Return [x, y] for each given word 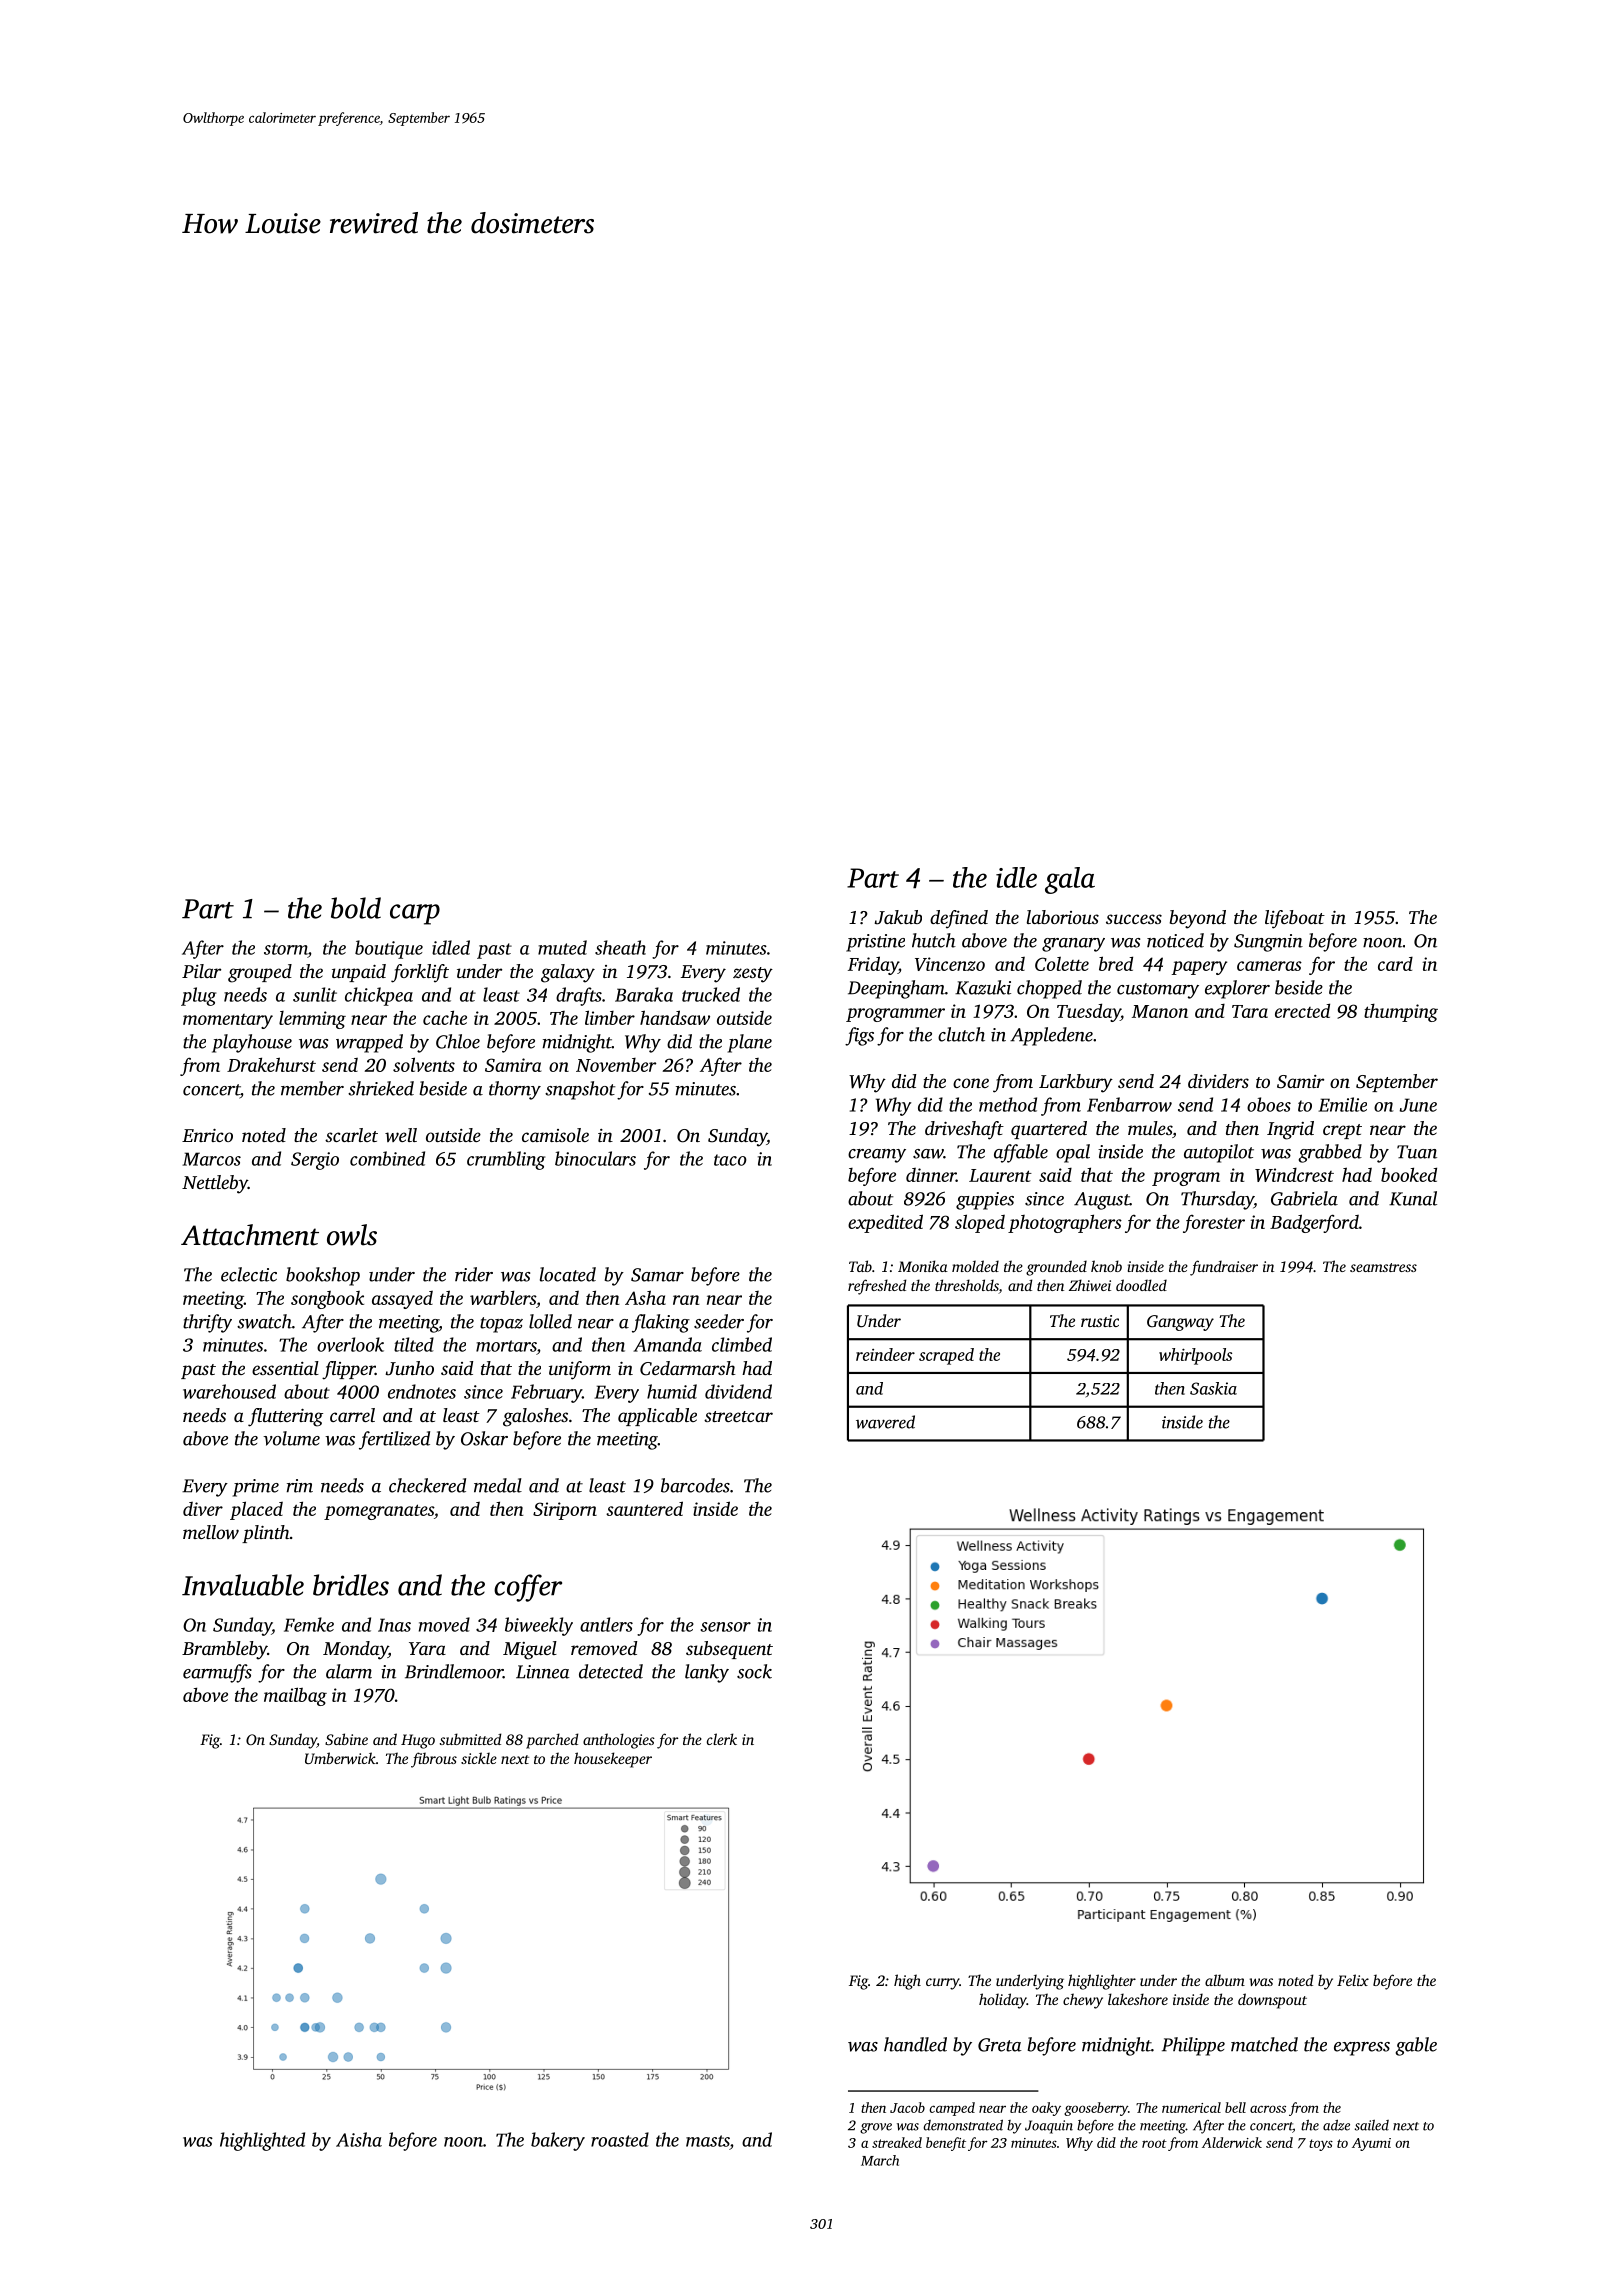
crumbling [506, 1160]
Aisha [359, 2139]
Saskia [1213, 1388]
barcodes [695, 1485]
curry [942, 1984]
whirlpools [1195, 1356]
